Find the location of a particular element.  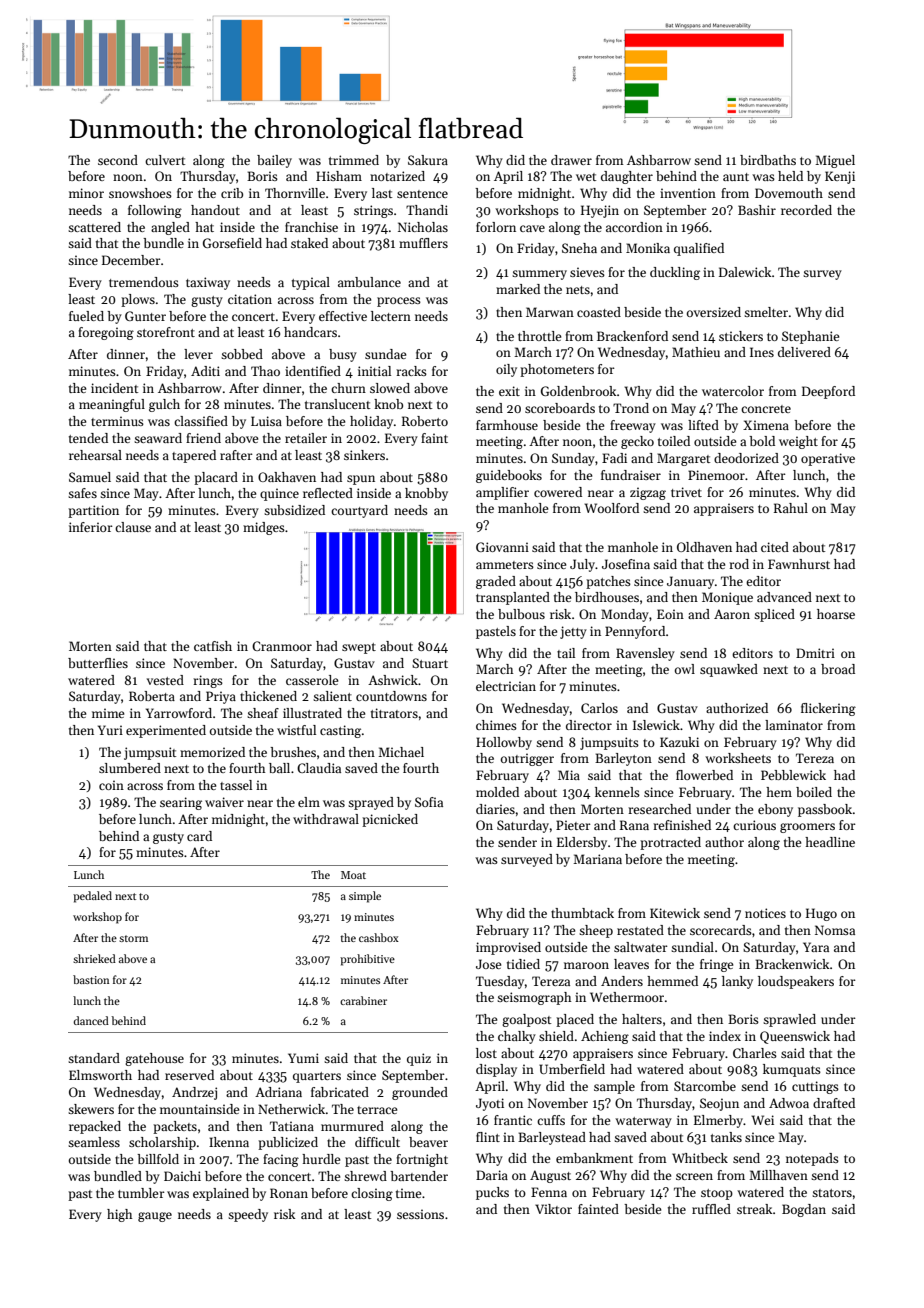

sessions is located at coordinates (420, 1214).
